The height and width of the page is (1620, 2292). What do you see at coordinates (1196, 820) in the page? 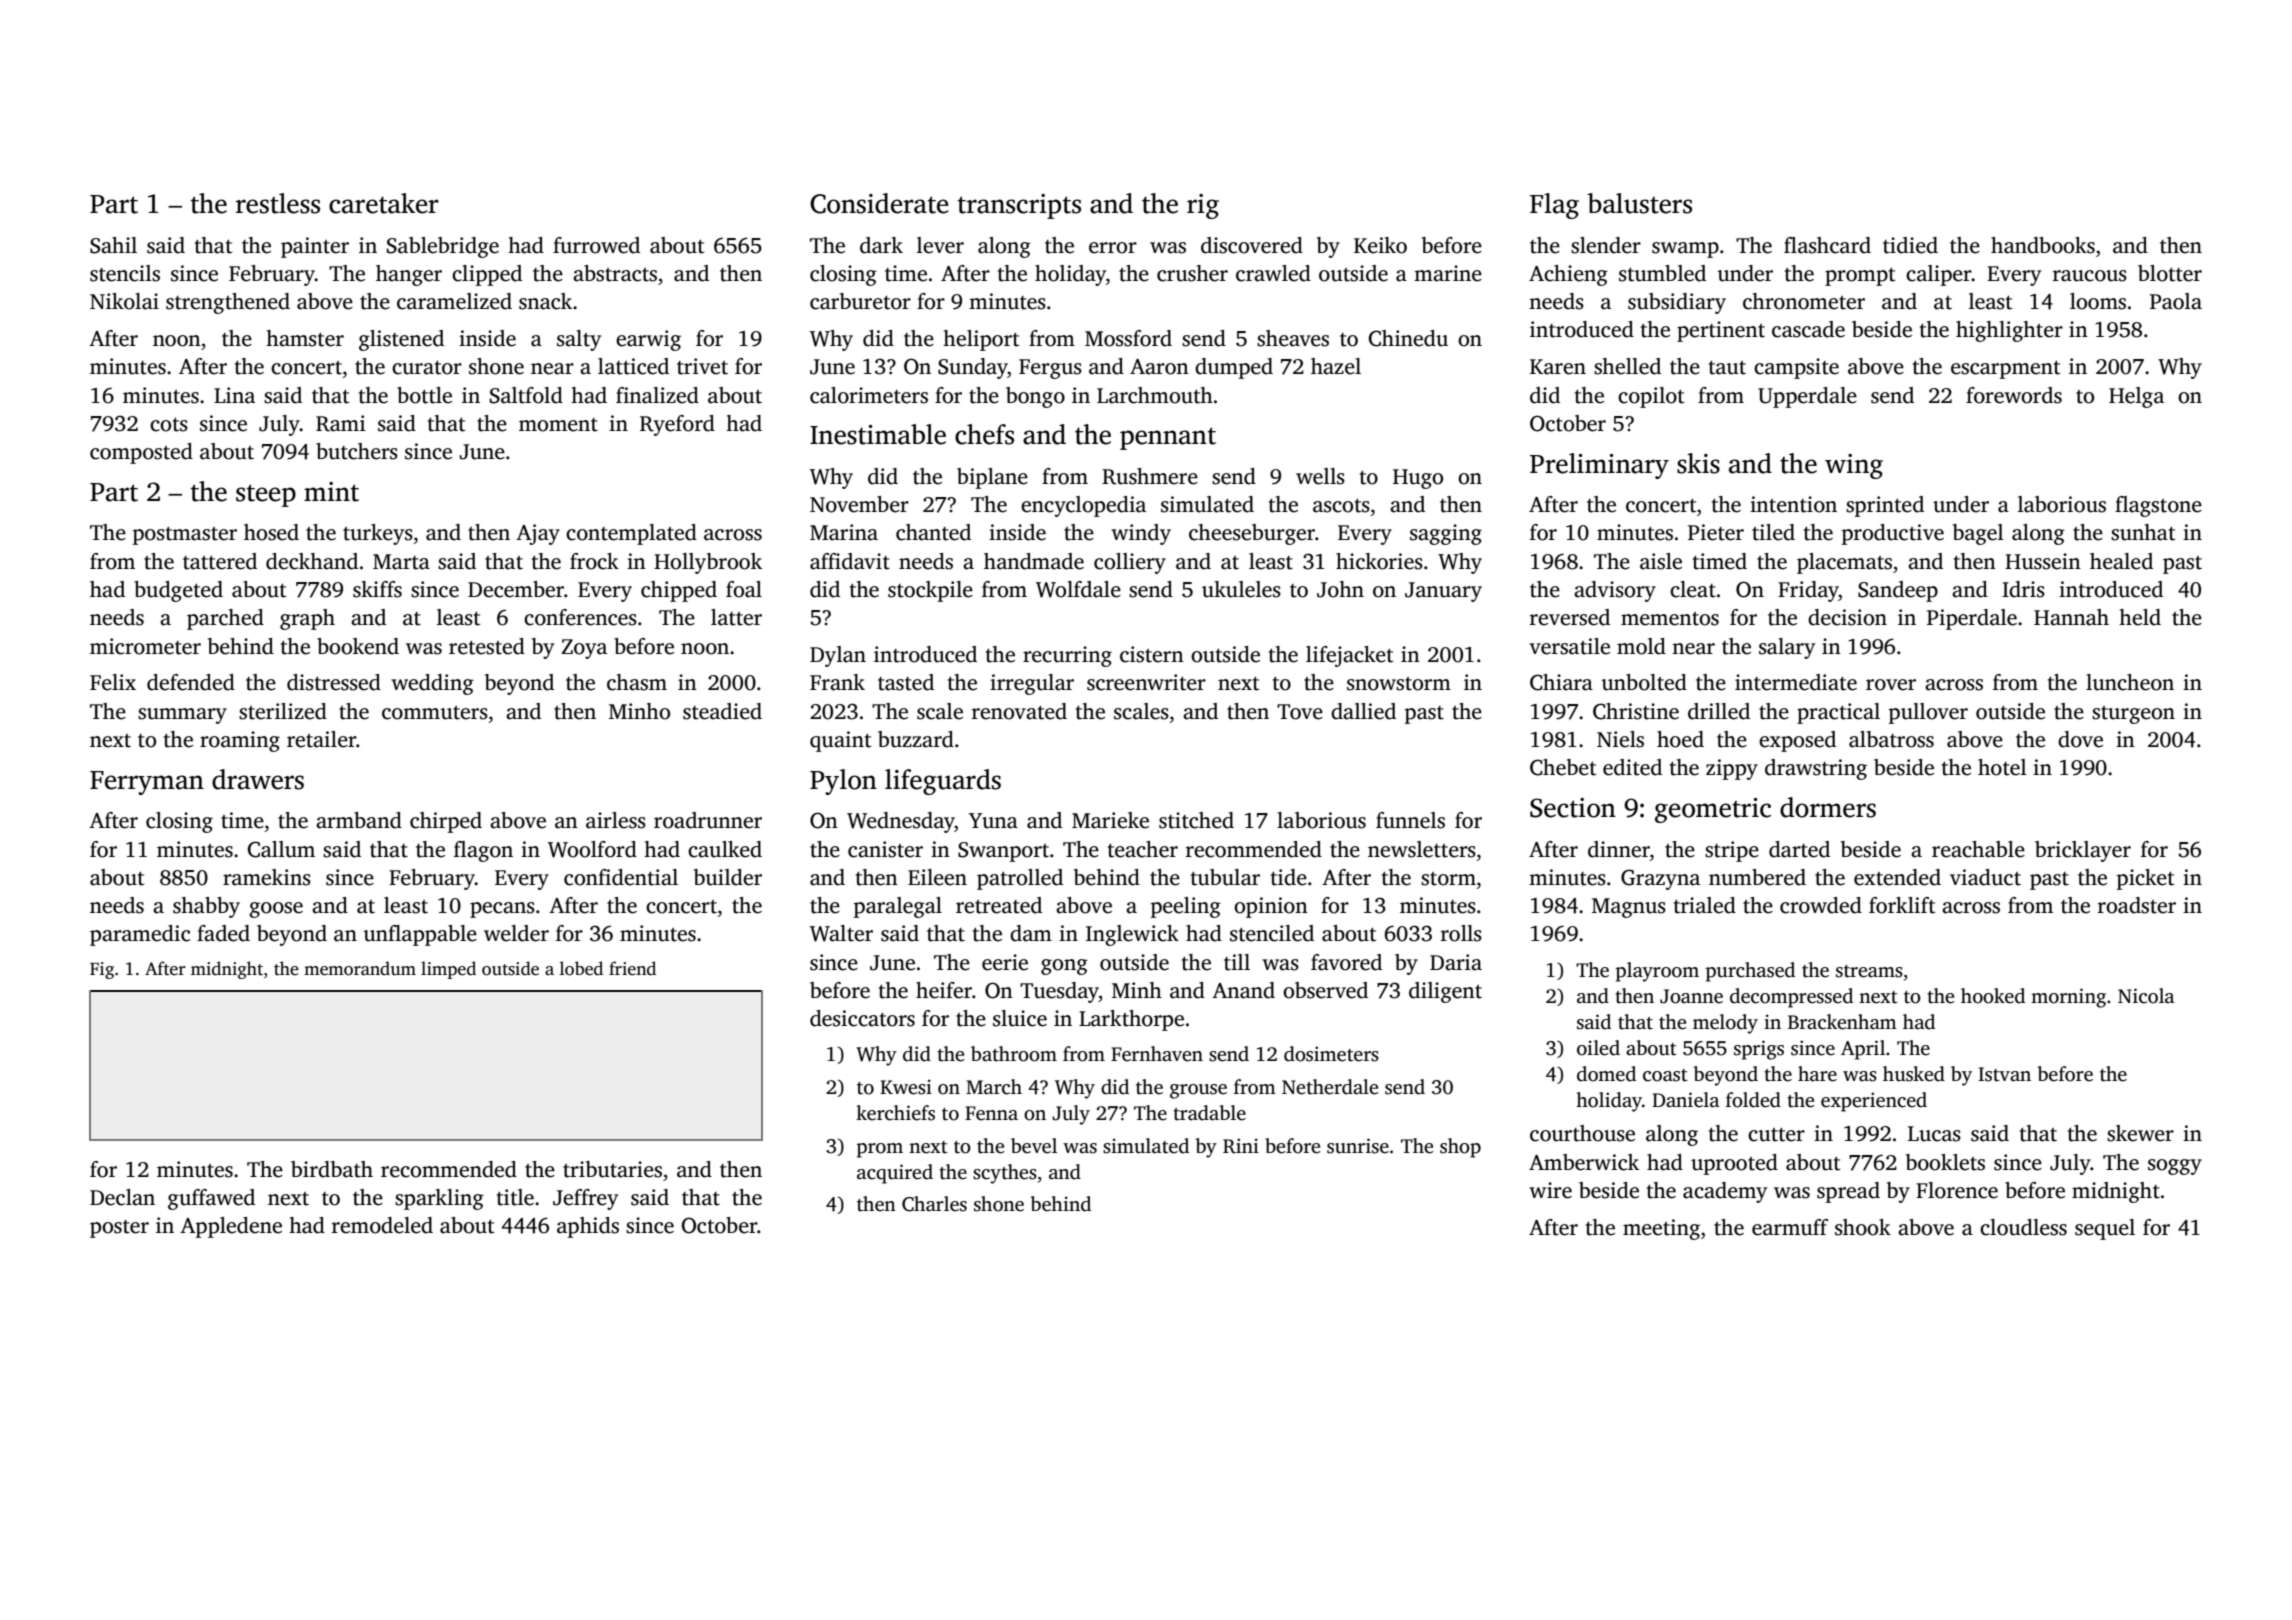
I see `stitched` at bounding box center [1196, 820].
